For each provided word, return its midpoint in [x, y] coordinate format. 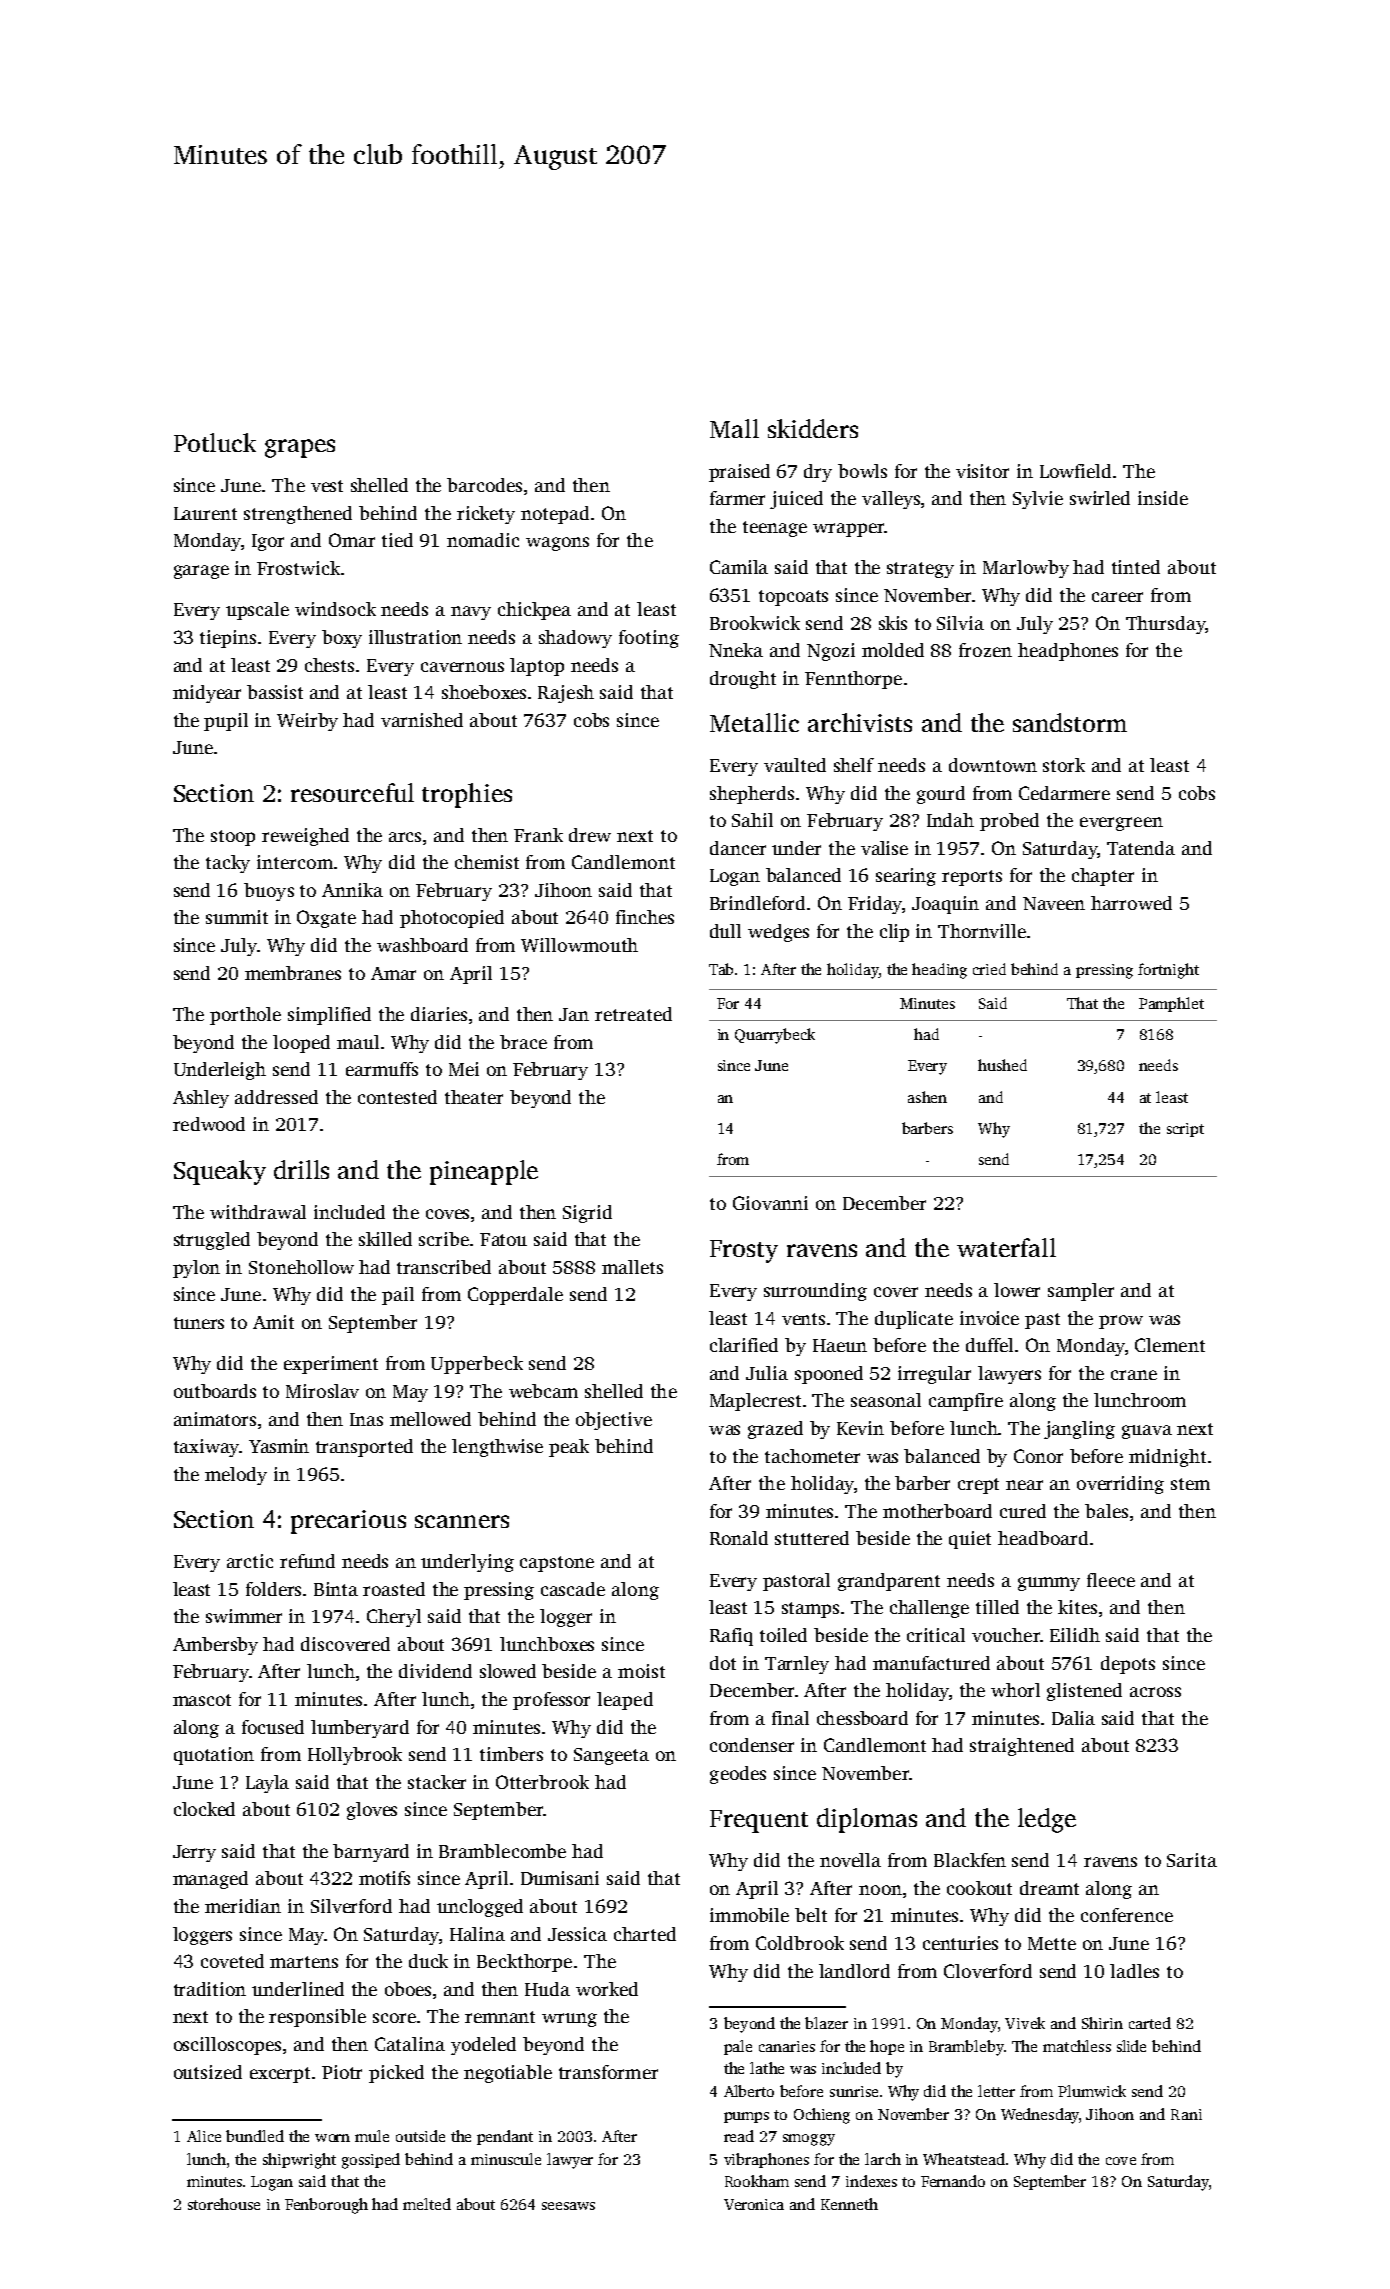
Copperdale [515, 1296]
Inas [366, 1419]
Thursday [1165, 625]
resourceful [352, 792]
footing [649, 639]
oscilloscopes [227, 2046]
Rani [1186, 2114]
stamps [810, 1610]
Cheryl [394, 1618]
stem [1190, 1484]
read [739, 2136]
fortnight [1168, 971]
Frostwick [298, 568]
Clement [1170, 1345]
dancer [738, 848]
